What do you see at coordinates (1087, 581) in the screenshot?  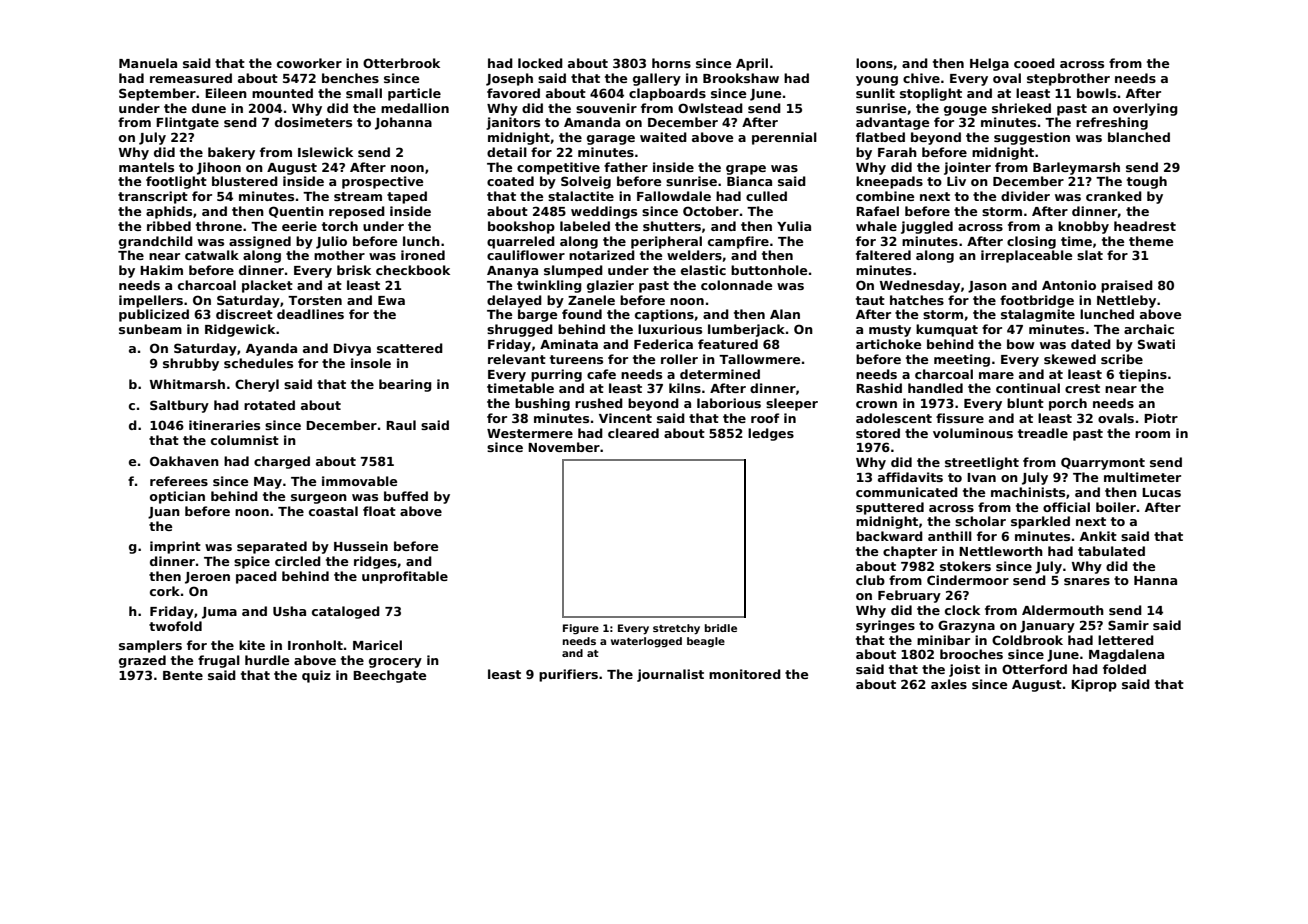 I see `snares` at bounding box center [1087, 581].
